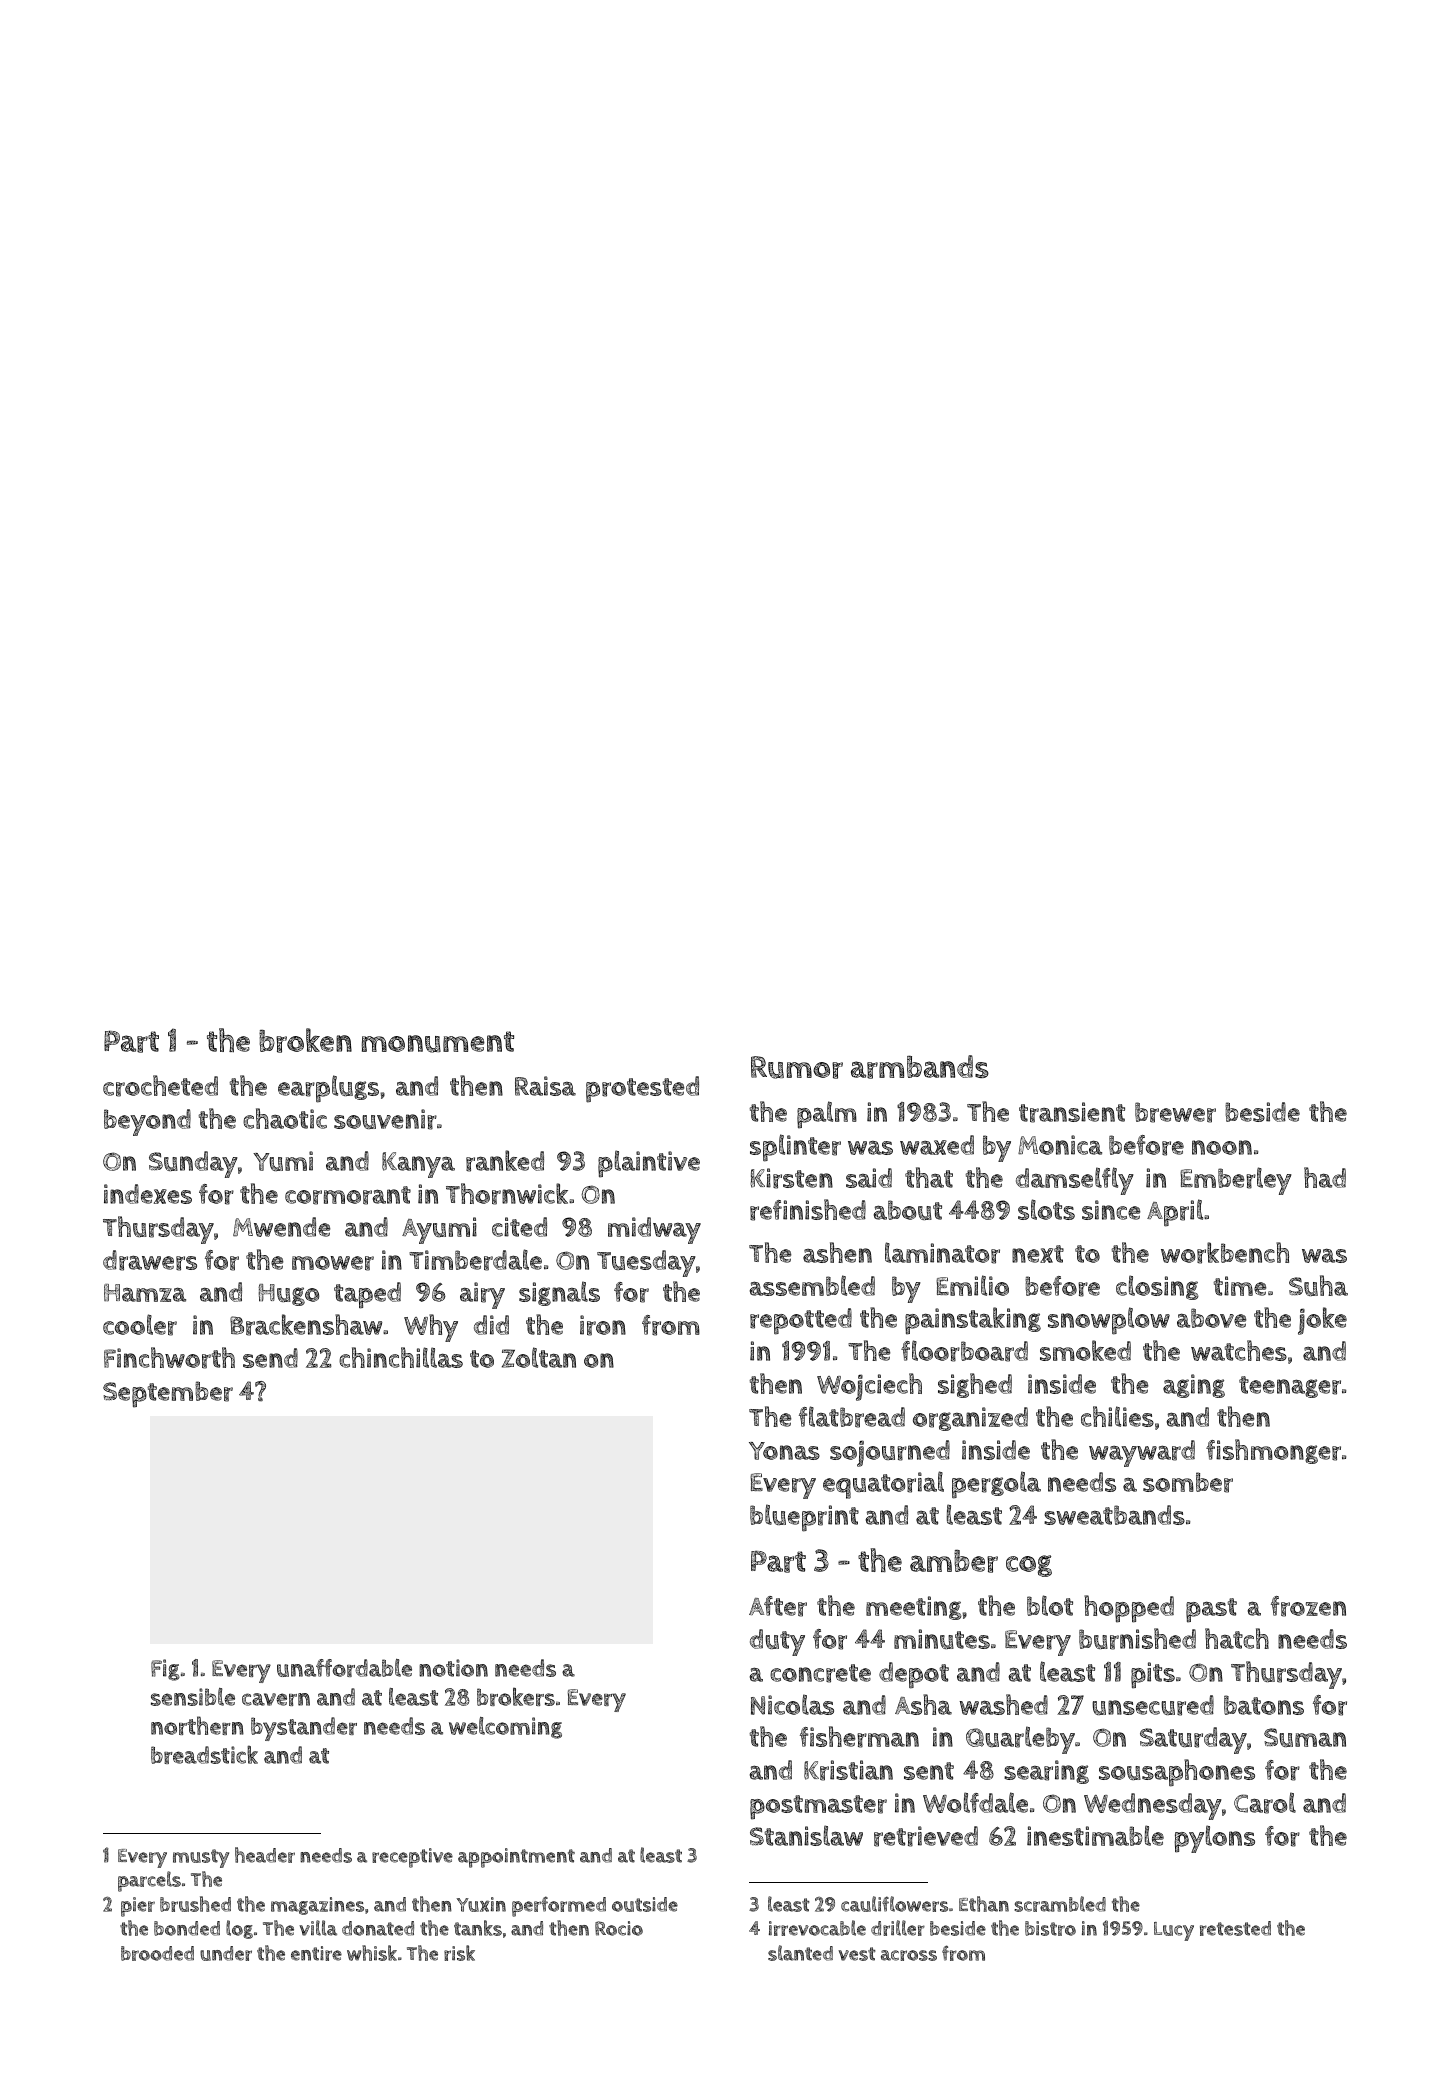 The height and width of the document is (2100, 1450). Describe the element at coordinates (147, 1122) in the document. I see `beyond` at that location.
